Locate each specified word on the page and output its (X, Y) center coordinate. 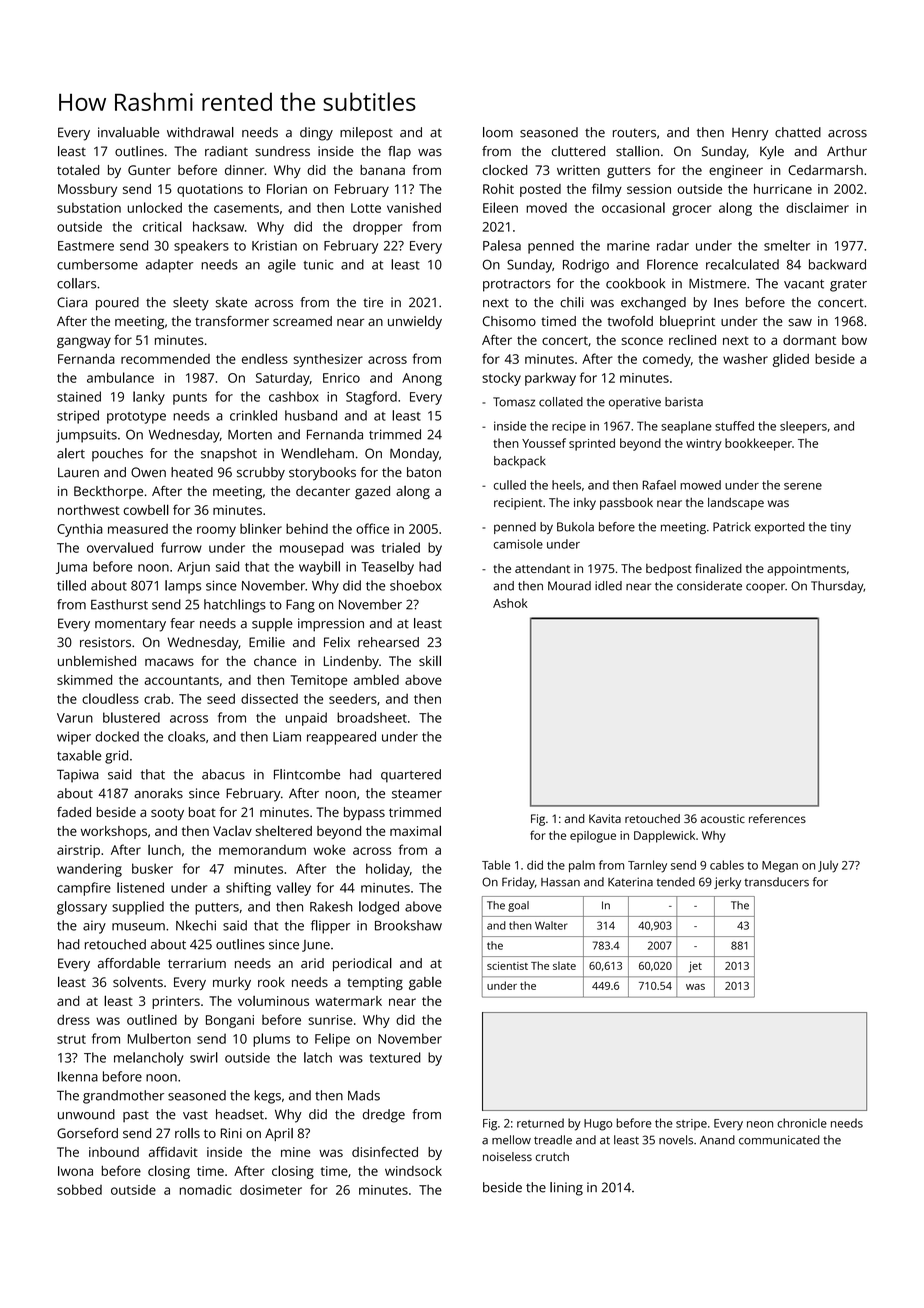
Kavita (605, 818)
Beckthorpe (108, 492)
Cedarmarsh (825, 170)
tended (676, 882)
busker (152, 868)
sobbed (79, 1189)
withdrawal (200, 132)
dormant (809, 340)
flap (399, 152)
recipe (569, 427)
